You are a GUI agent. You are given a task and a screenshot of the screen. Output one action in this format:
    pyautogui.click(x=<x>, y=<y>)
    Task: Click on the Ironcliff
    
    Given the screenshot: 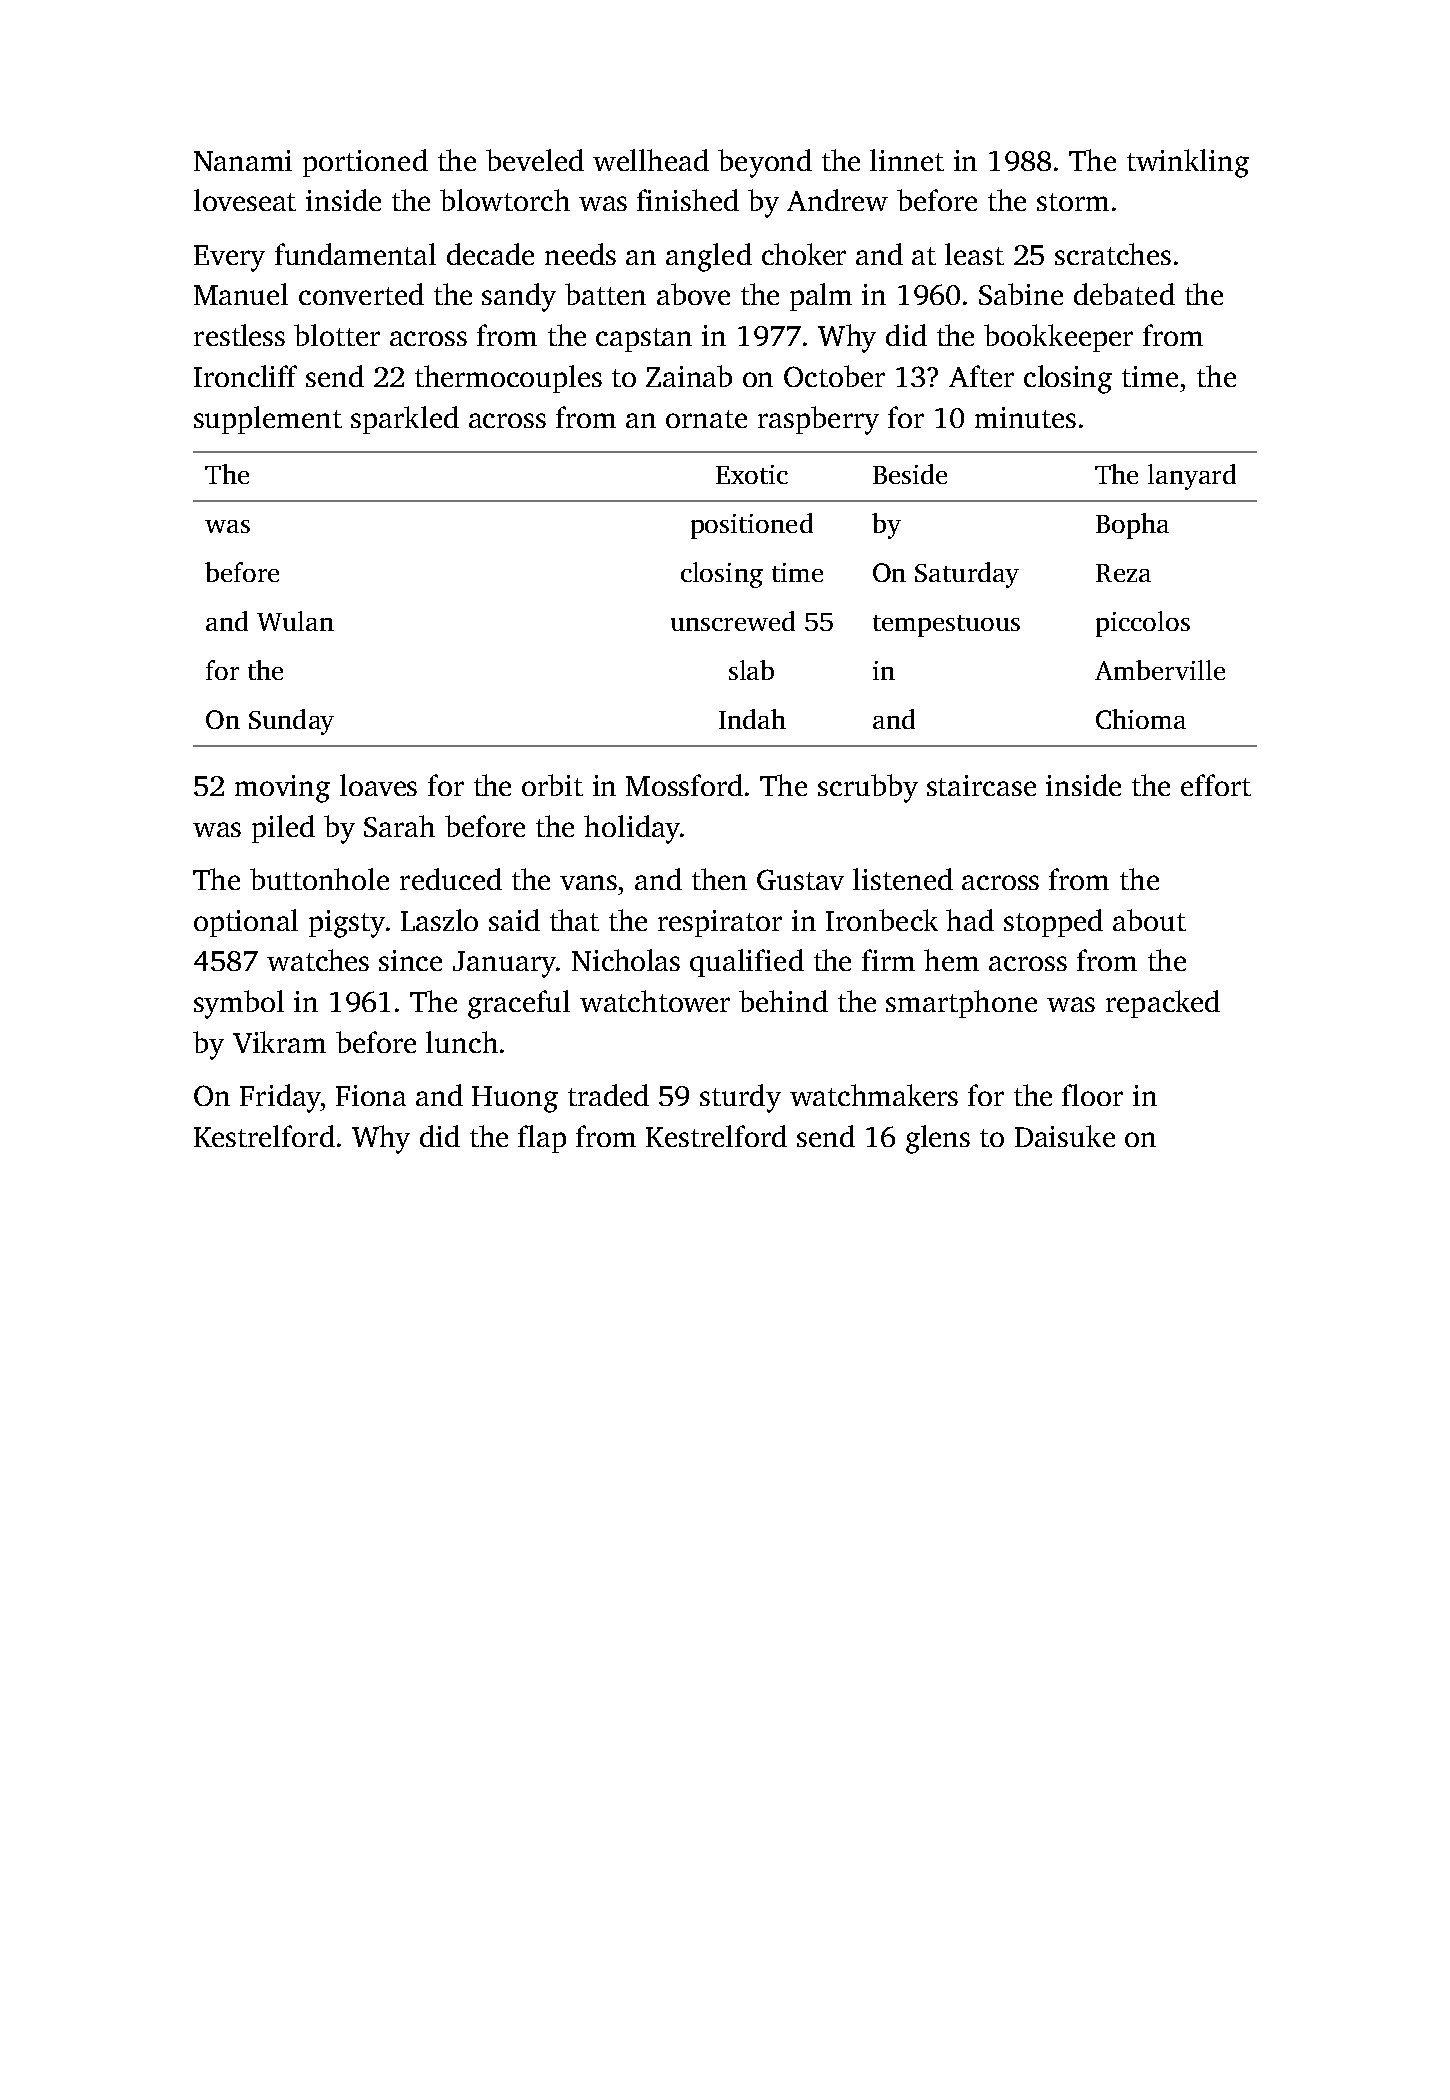 What is the action you would take?
    pyautogui.click(x=245, y=376)
